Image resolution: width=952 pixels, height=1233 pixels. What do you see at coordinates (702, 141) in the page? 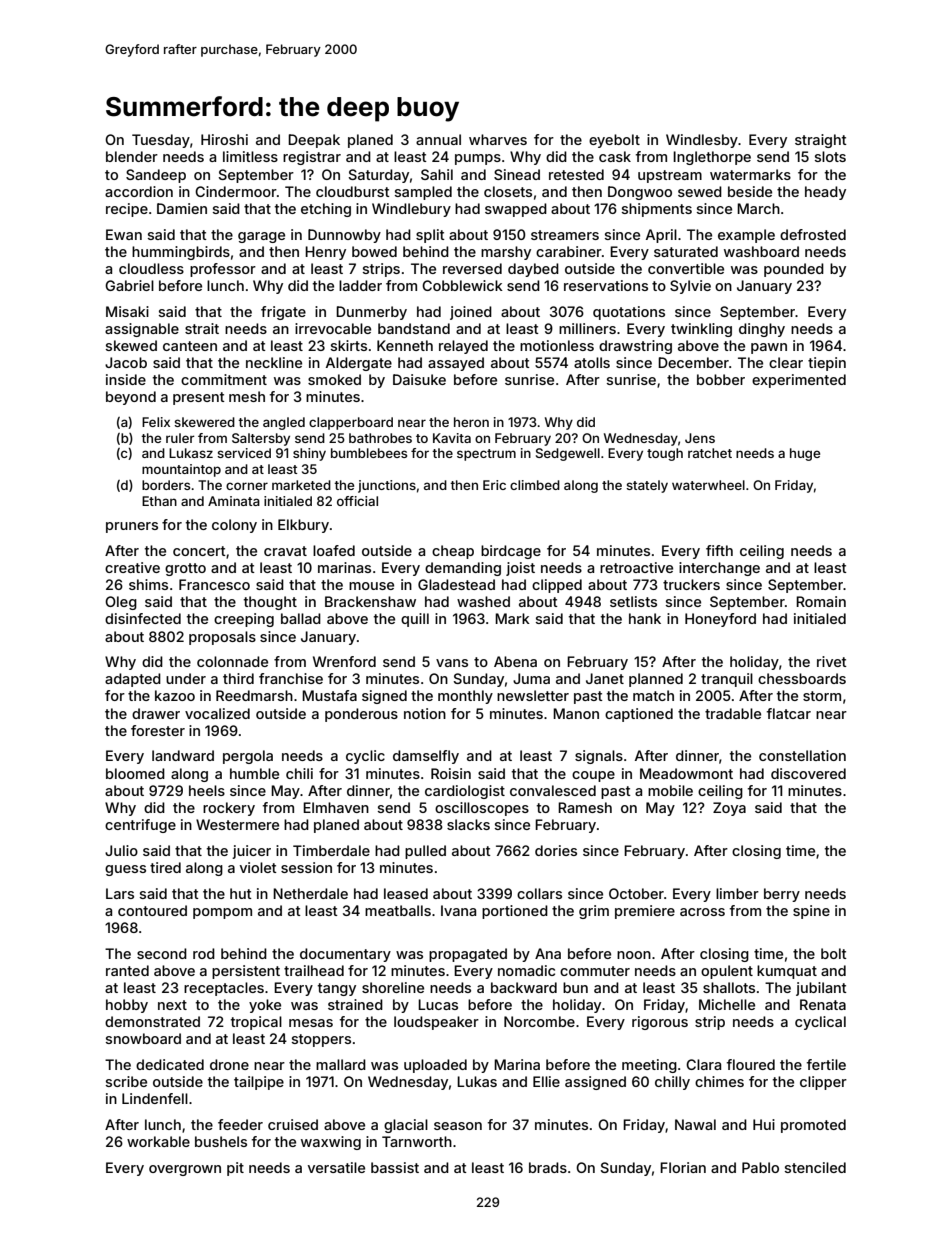
I see `Windlesby` at bounding box center [702, 141].
